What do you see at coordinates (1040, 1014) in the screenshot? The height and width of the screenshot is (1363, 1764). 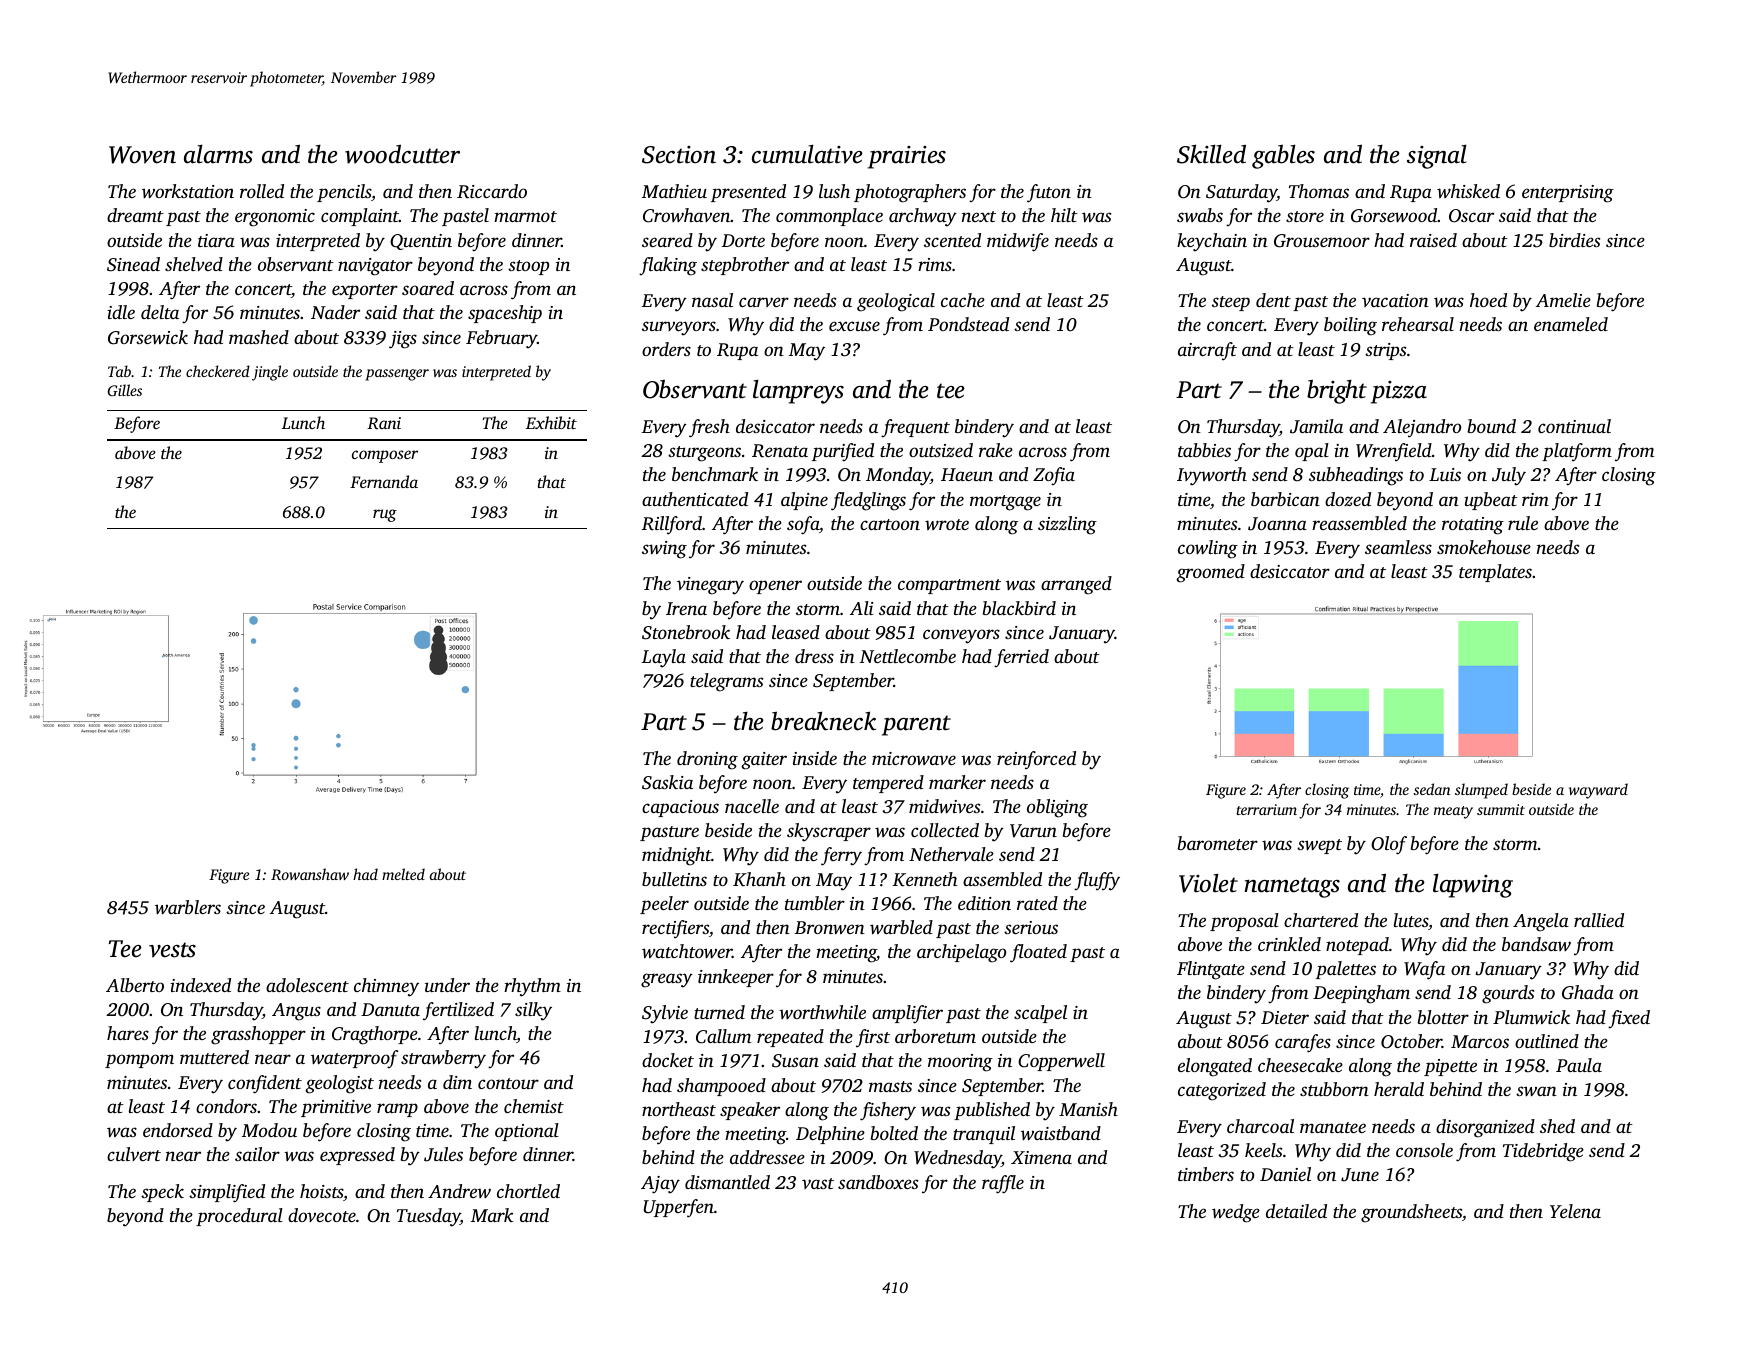 I see `scalpel` at bounding box center [1040, 1014].
